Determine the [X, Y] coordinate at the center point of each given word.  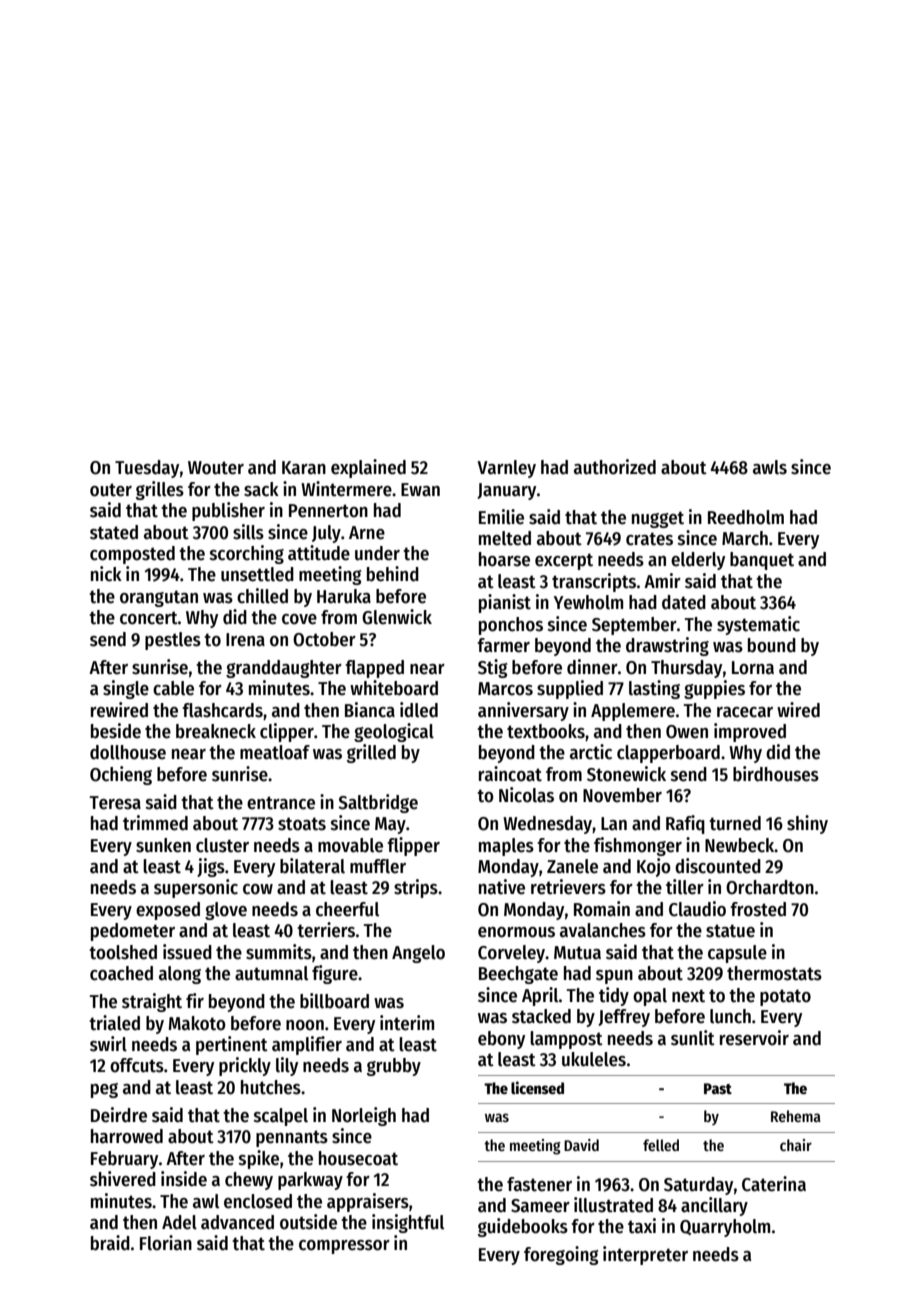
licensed [537, 1087]
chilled [262, 596]
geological [394, 732]
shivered [123, 1179]
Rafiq [685, 824]
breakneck [216, 731]
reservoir [754, 1038]
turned [735, 823]
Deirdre [119, 1115]
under [377, 553]
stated [114, 532]
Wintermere [346, 489]
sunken [163, 845]
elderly [698, 561]
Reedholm [746, 517]
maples [506, 847]
